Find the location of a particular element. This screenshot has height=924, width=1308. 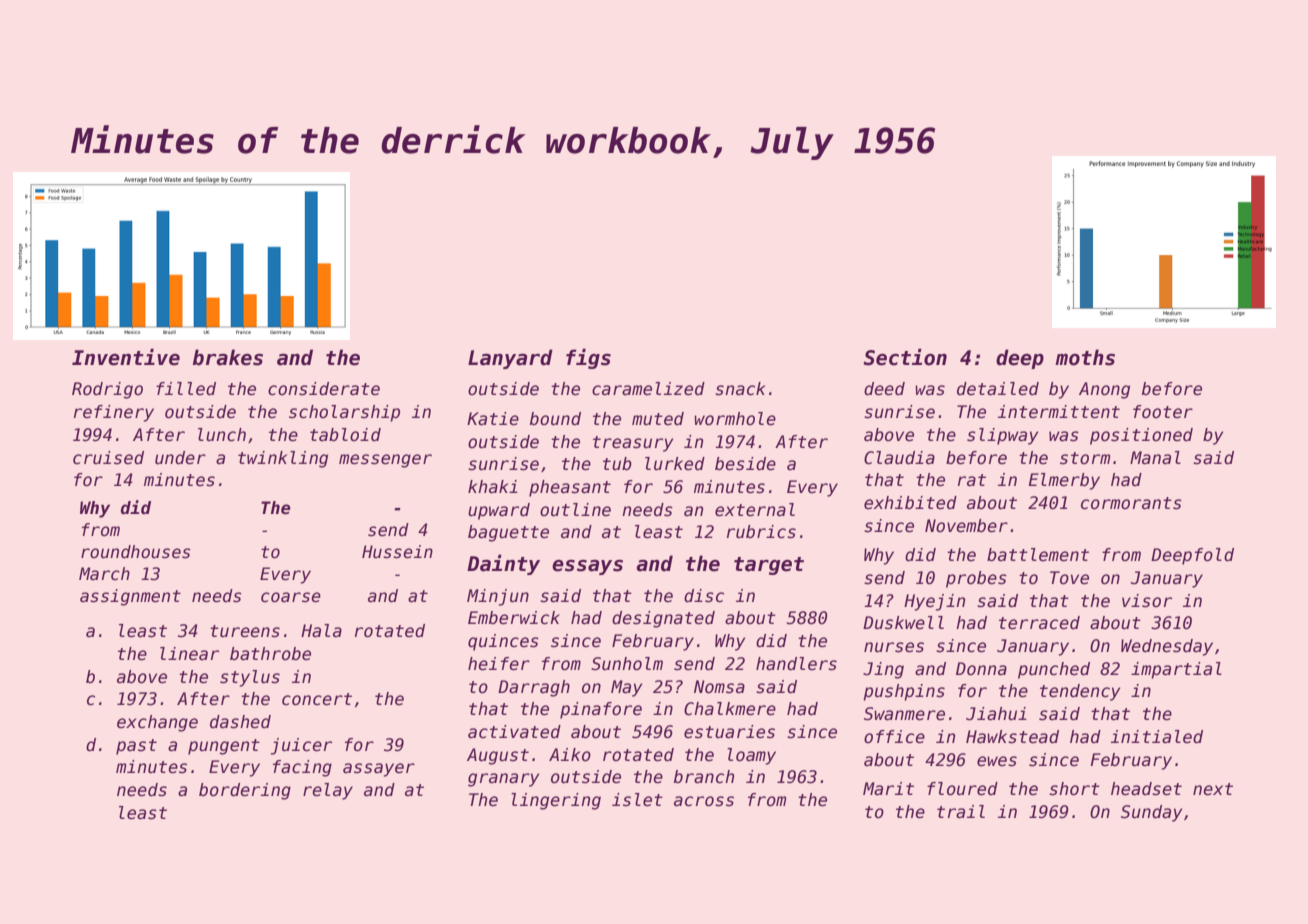

relay is located at coordinates (328, 791).
